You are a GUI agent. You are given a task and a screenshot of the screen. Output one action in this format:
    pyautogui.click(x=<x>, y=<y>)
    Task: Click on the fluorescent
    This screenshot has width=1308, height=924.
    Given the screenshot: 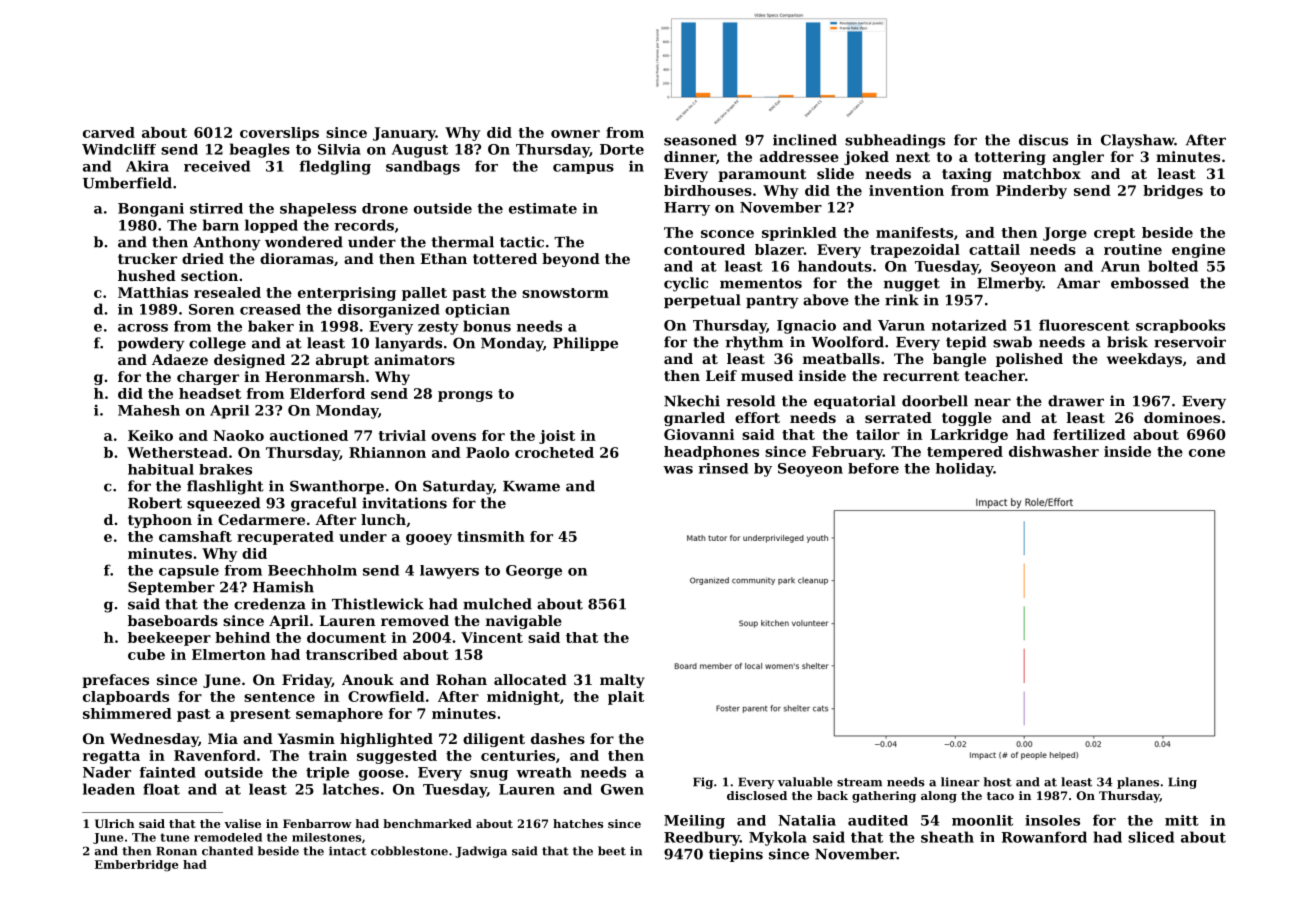 What is the action you would take?
    pyautogui.click(x=1084, y=325)
